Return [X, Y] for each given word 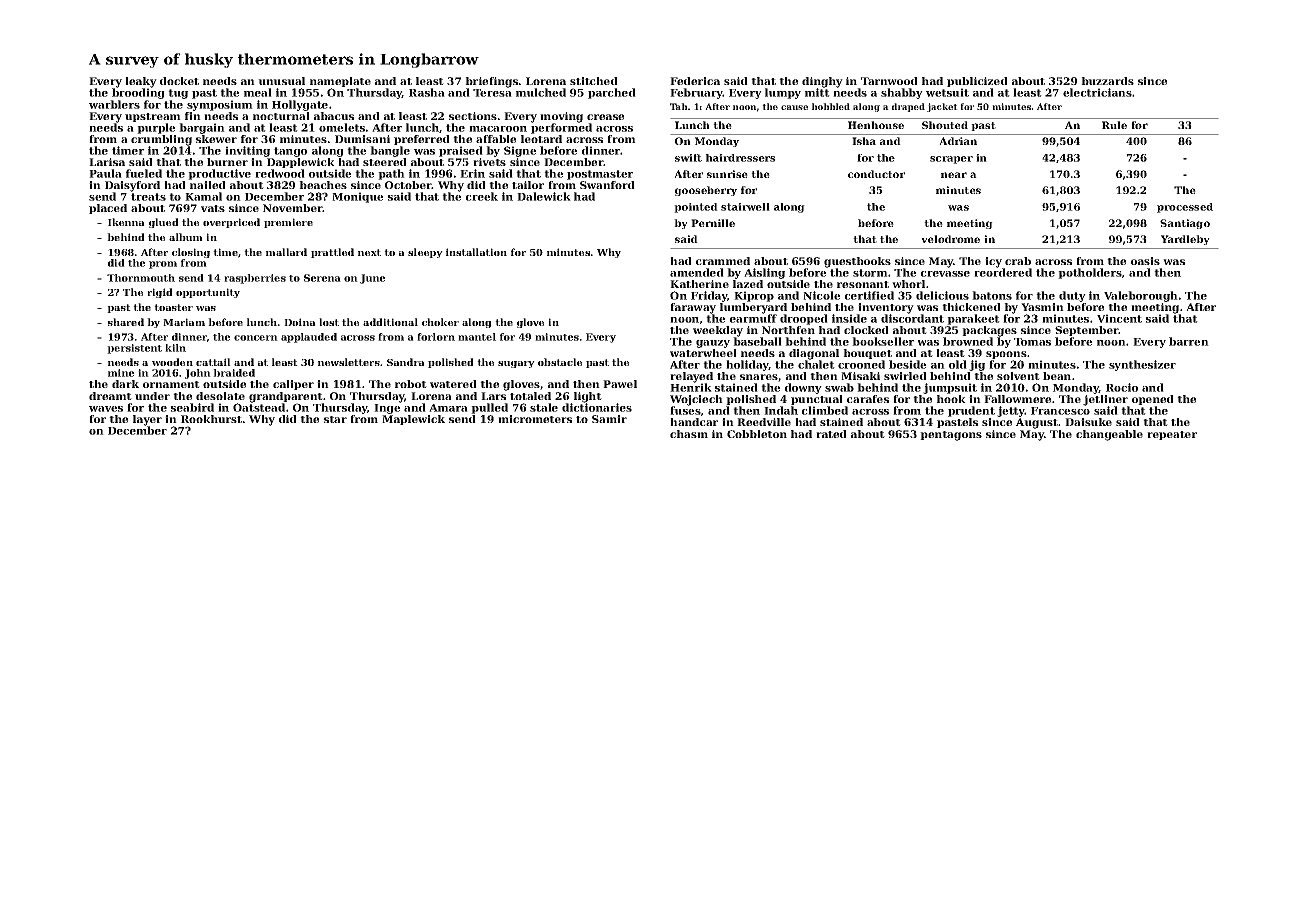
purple [156, 128]
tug [178, 94]
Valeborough [1141, 296]
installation [476, 252]
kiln [175, 348]
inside [849, 318]
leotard [541, 139]
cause [794, 107]
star [335, 419]
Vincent [1119, 318]
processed [1185, 208]
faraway [693, 308]
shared [126, 322]
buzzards [1107, 81]
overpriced [231, 223]
